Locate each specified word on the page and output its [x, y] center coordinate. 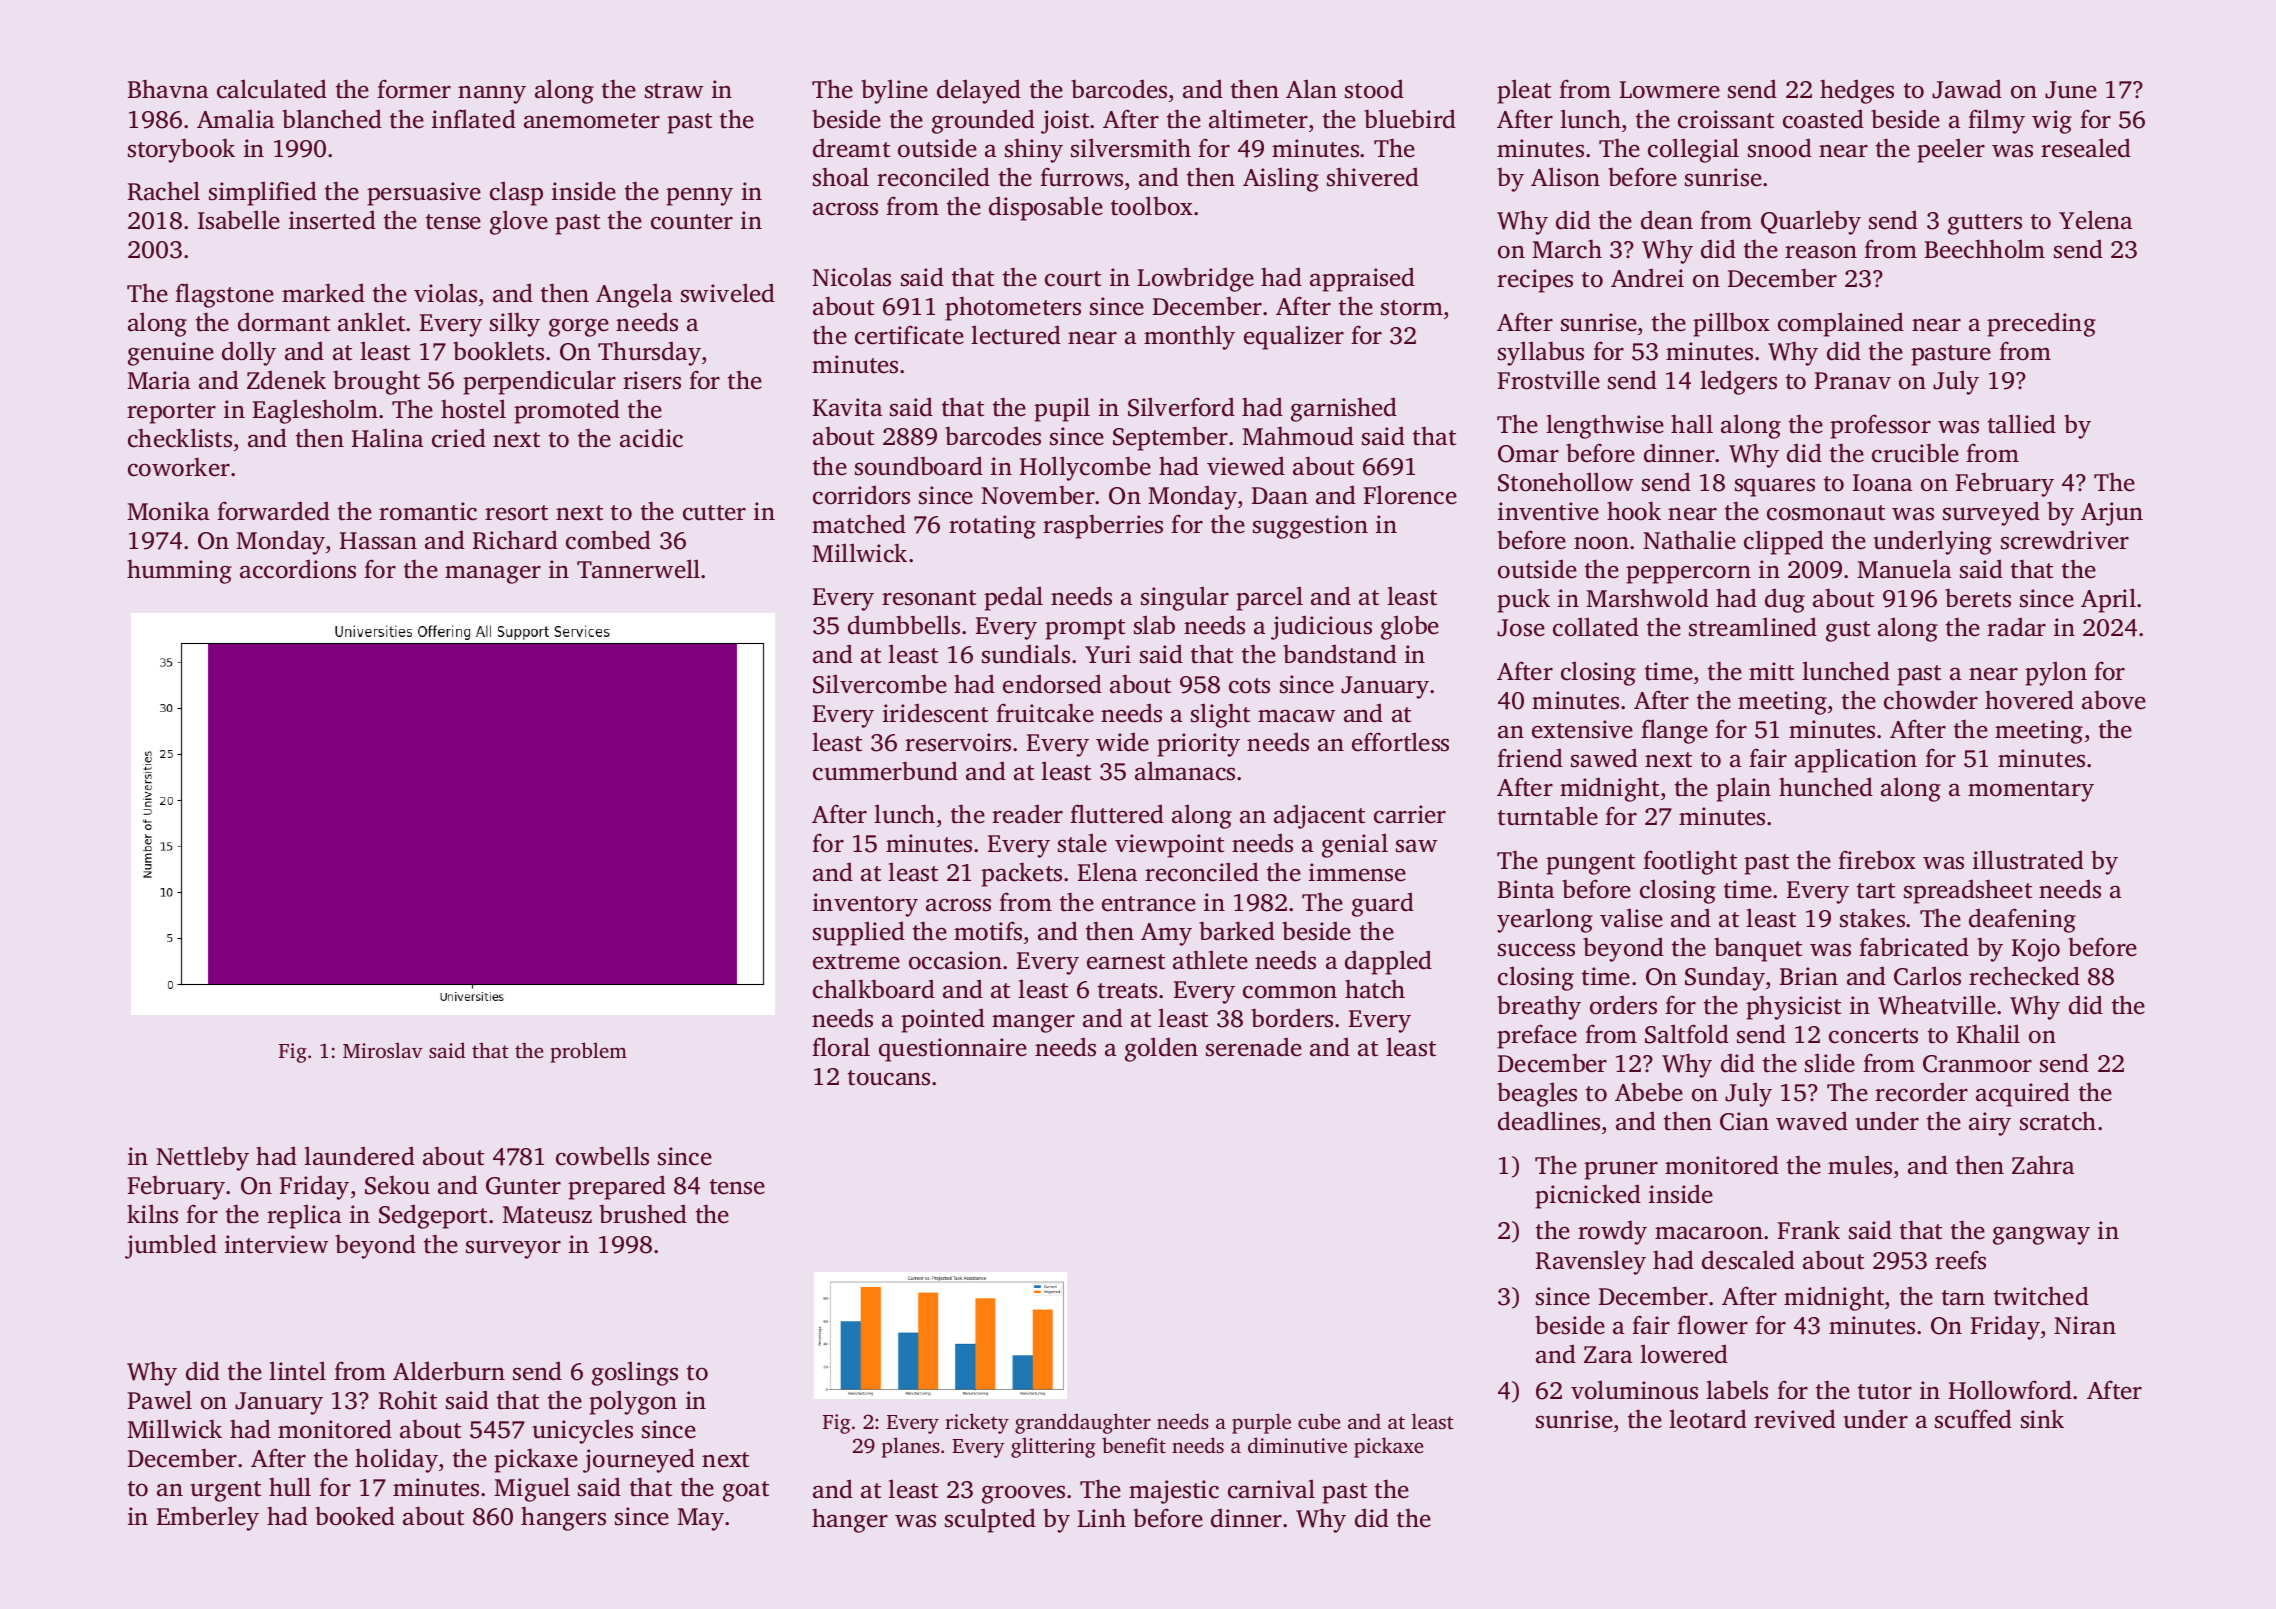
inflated [474, 119]
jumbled [171, 1246]
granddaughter [1083, 1423]
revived [1795, 1419]
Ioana [1882, 483]
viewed [1246, 466]
